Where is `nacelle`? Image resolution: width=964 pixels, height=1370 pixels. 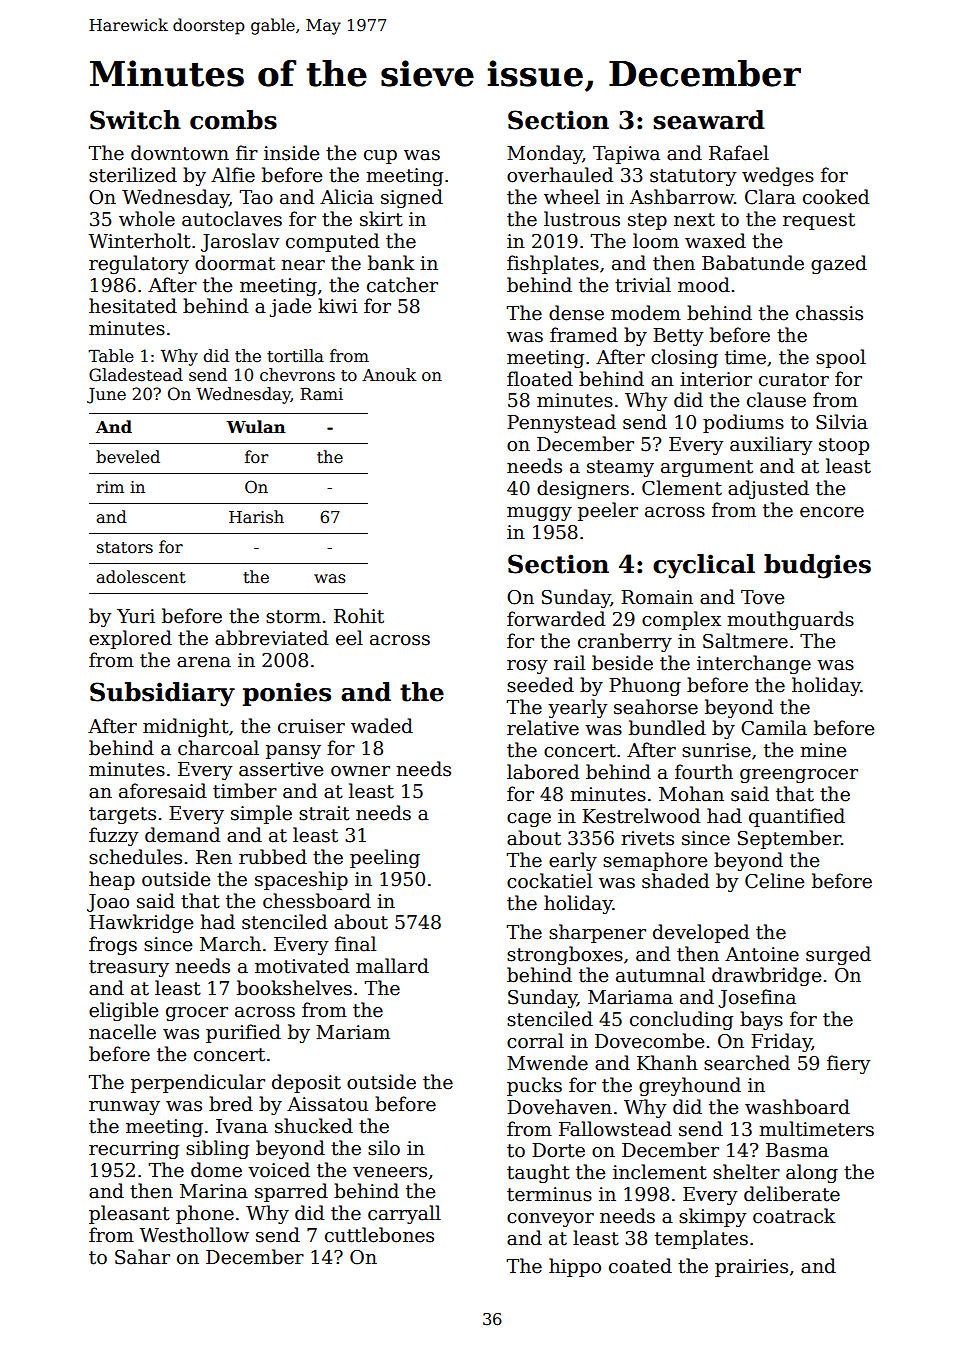 nacelle is located at coordinates (122, 1032).
